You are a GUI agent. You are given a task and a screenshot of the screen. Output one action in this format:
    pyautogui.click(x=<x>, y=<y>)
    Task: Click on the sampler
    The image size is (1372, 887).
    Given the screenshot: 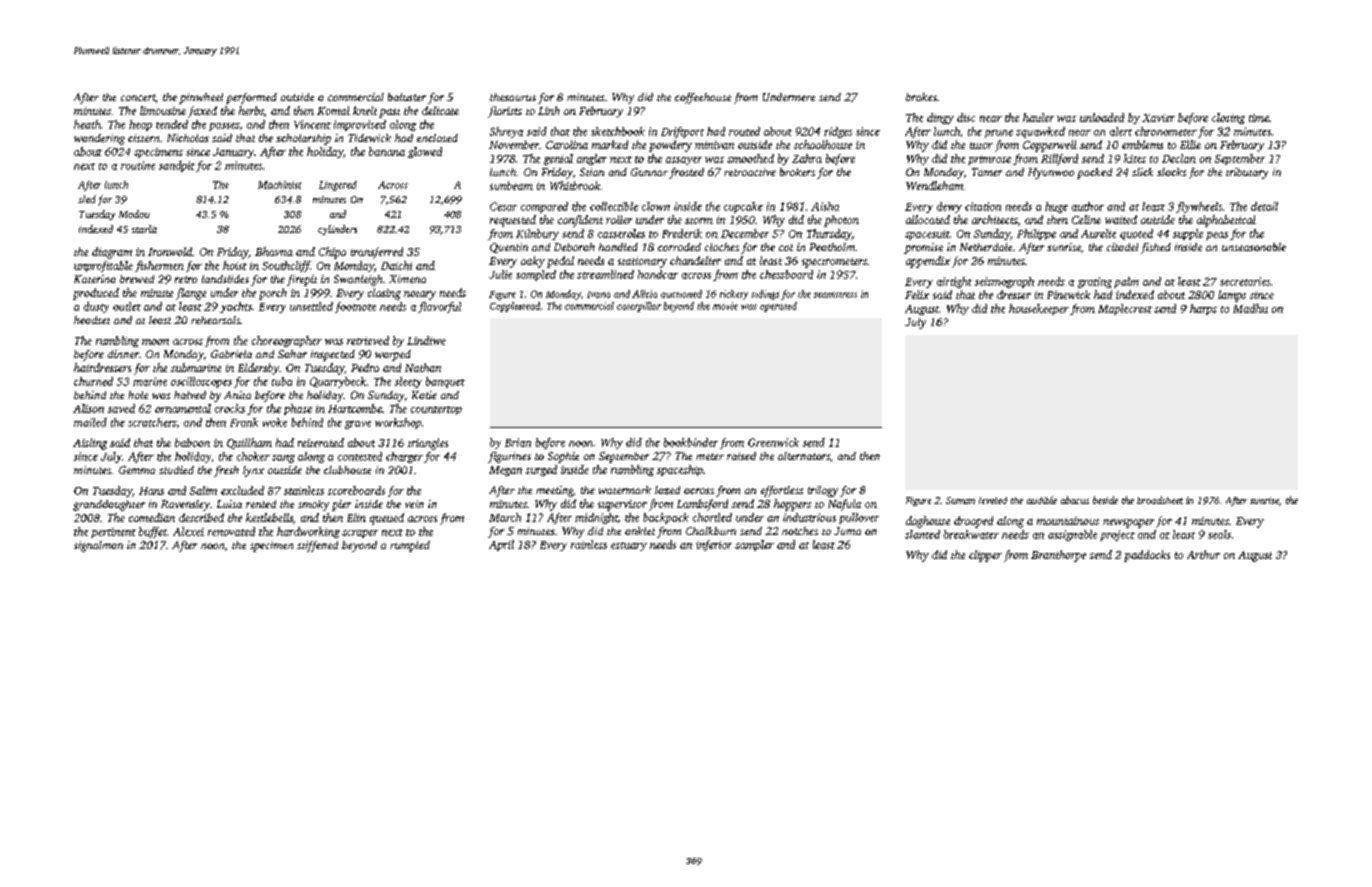 What is the action you would take?
    pyautogui.click(x=754, y=545)
